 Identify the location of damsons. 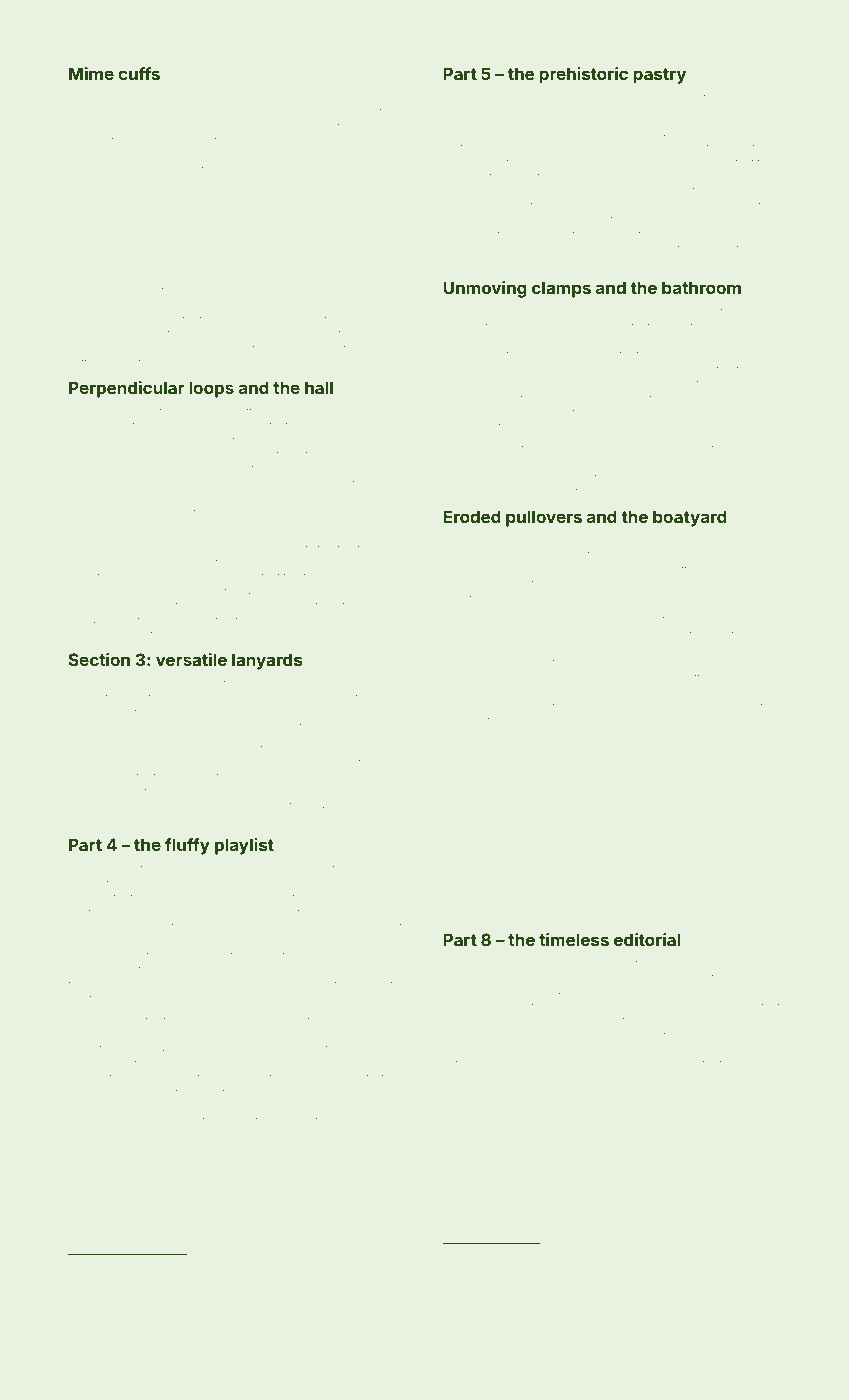
(727, 620).
